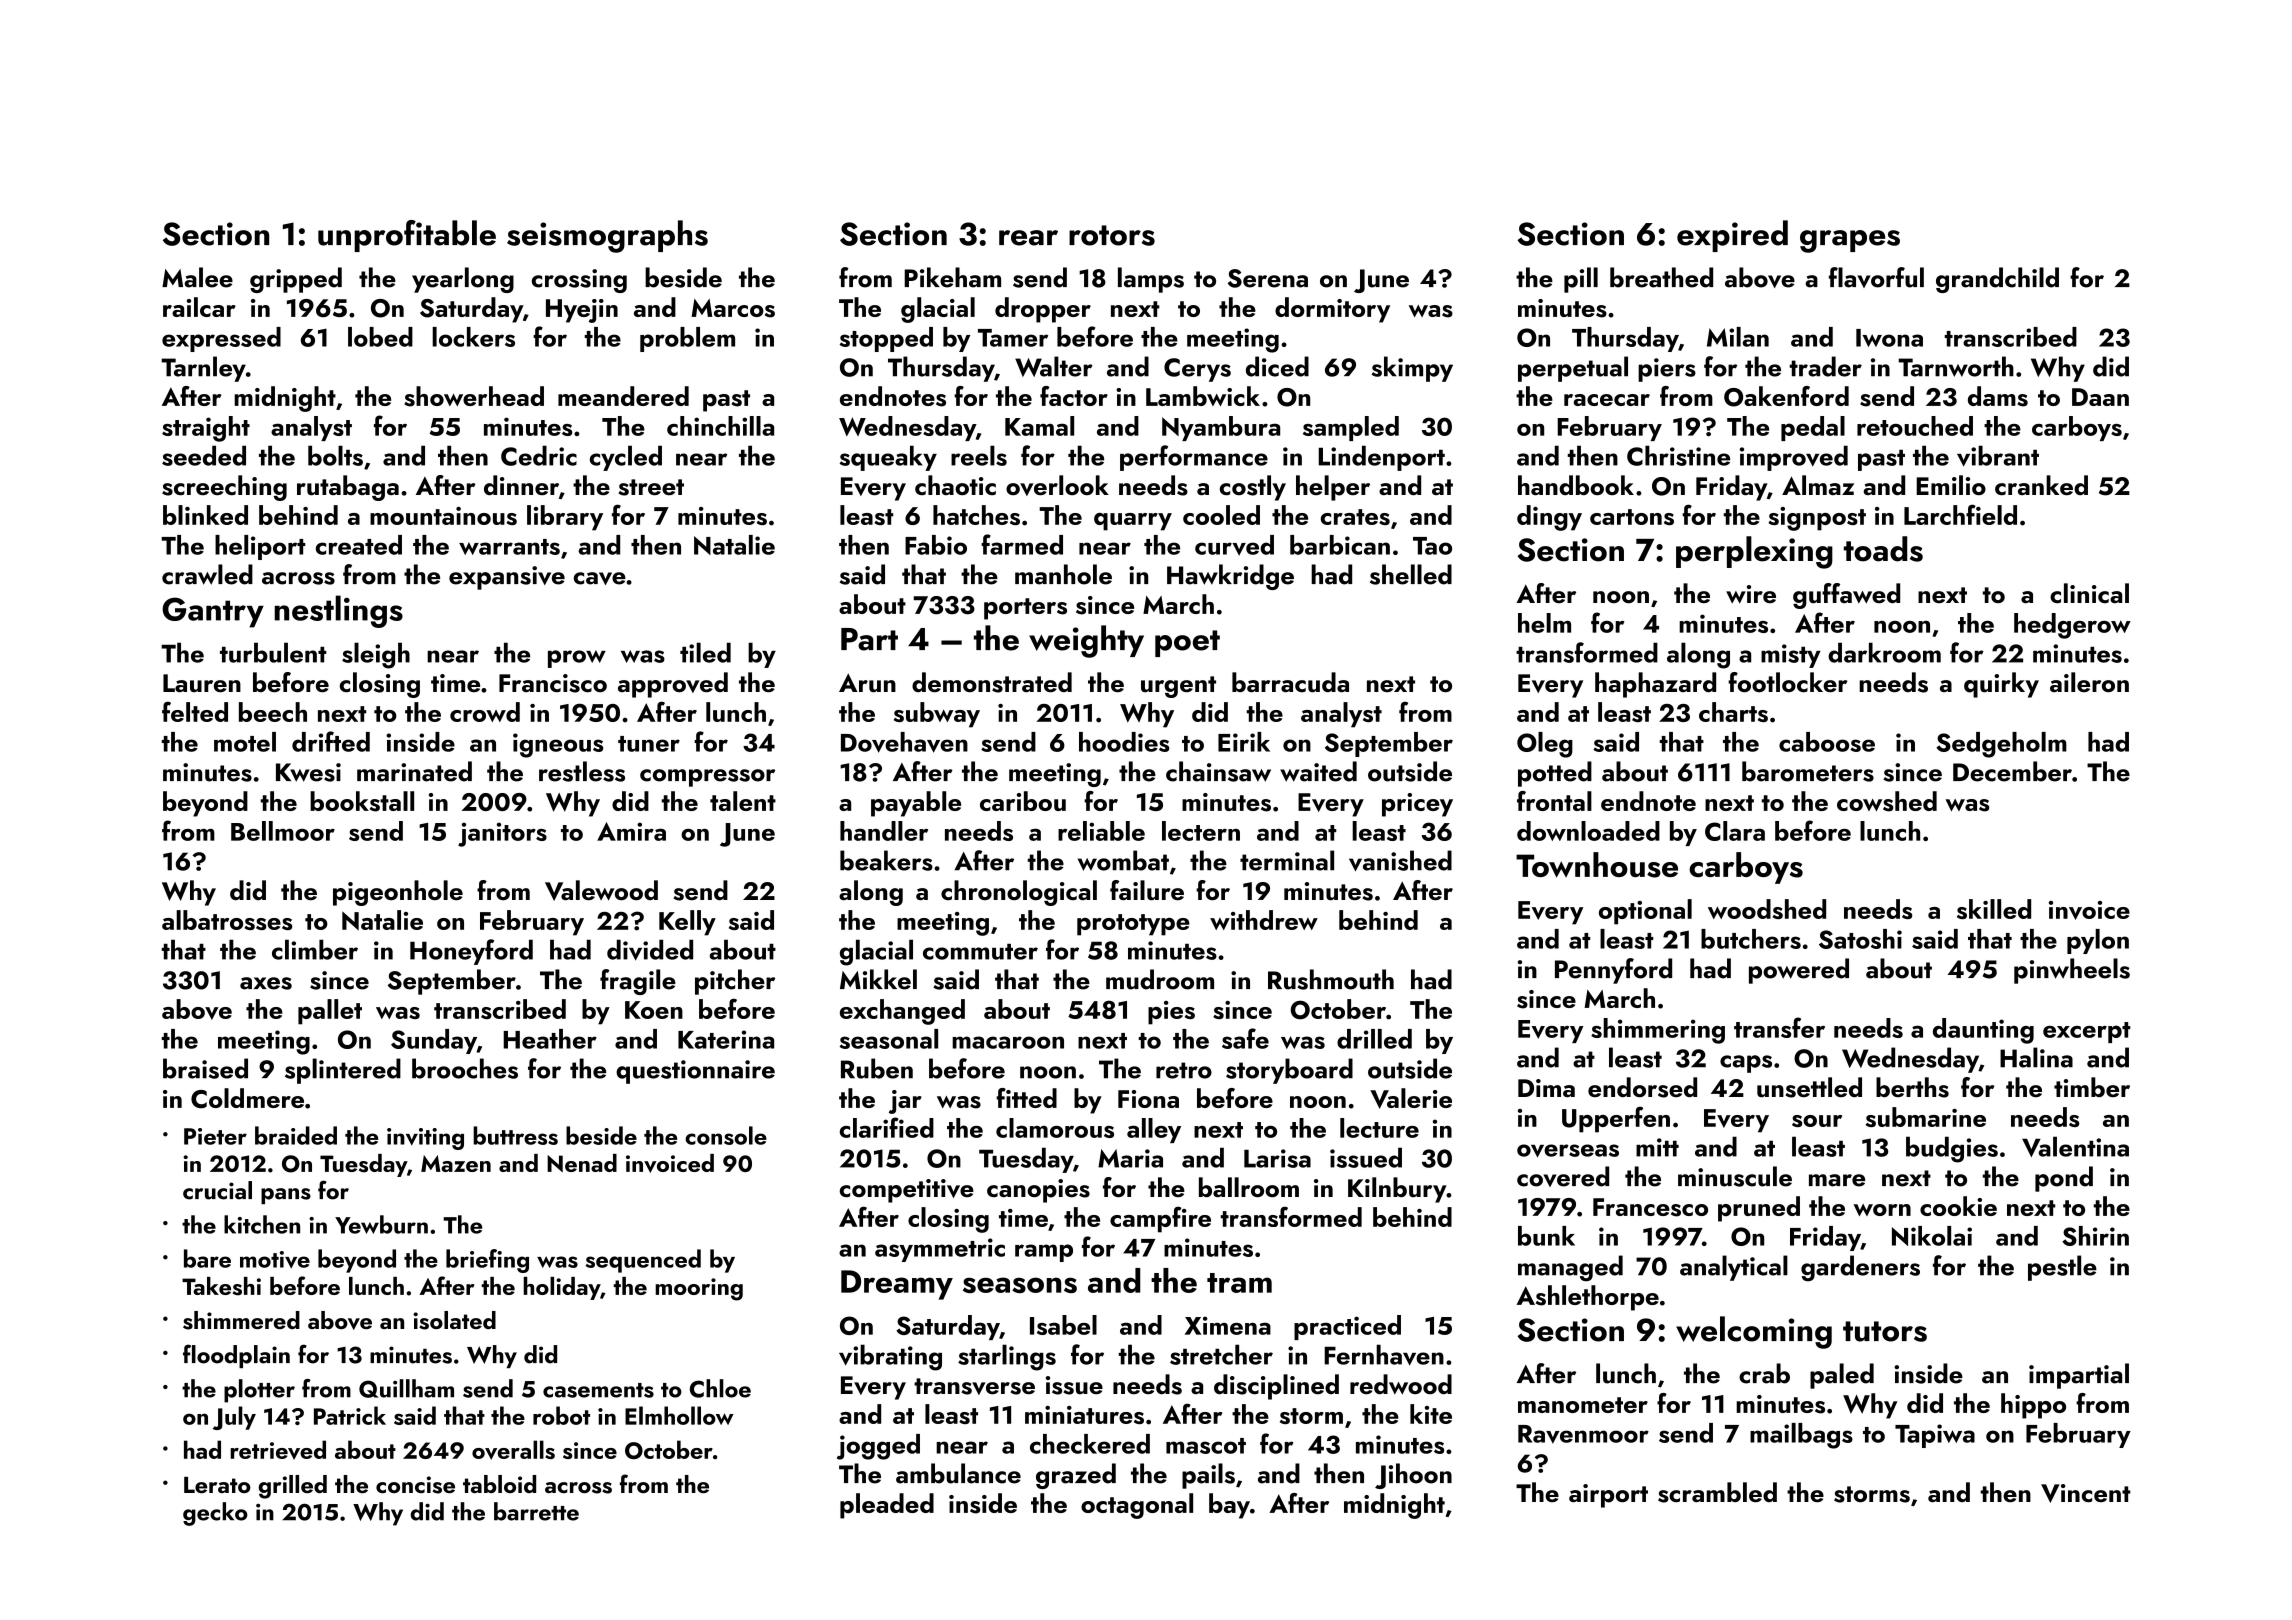 This document has height=1620, width=2292. Describe the element at coordinates (601, 890) in the document. I see `Valewood` at that location.
